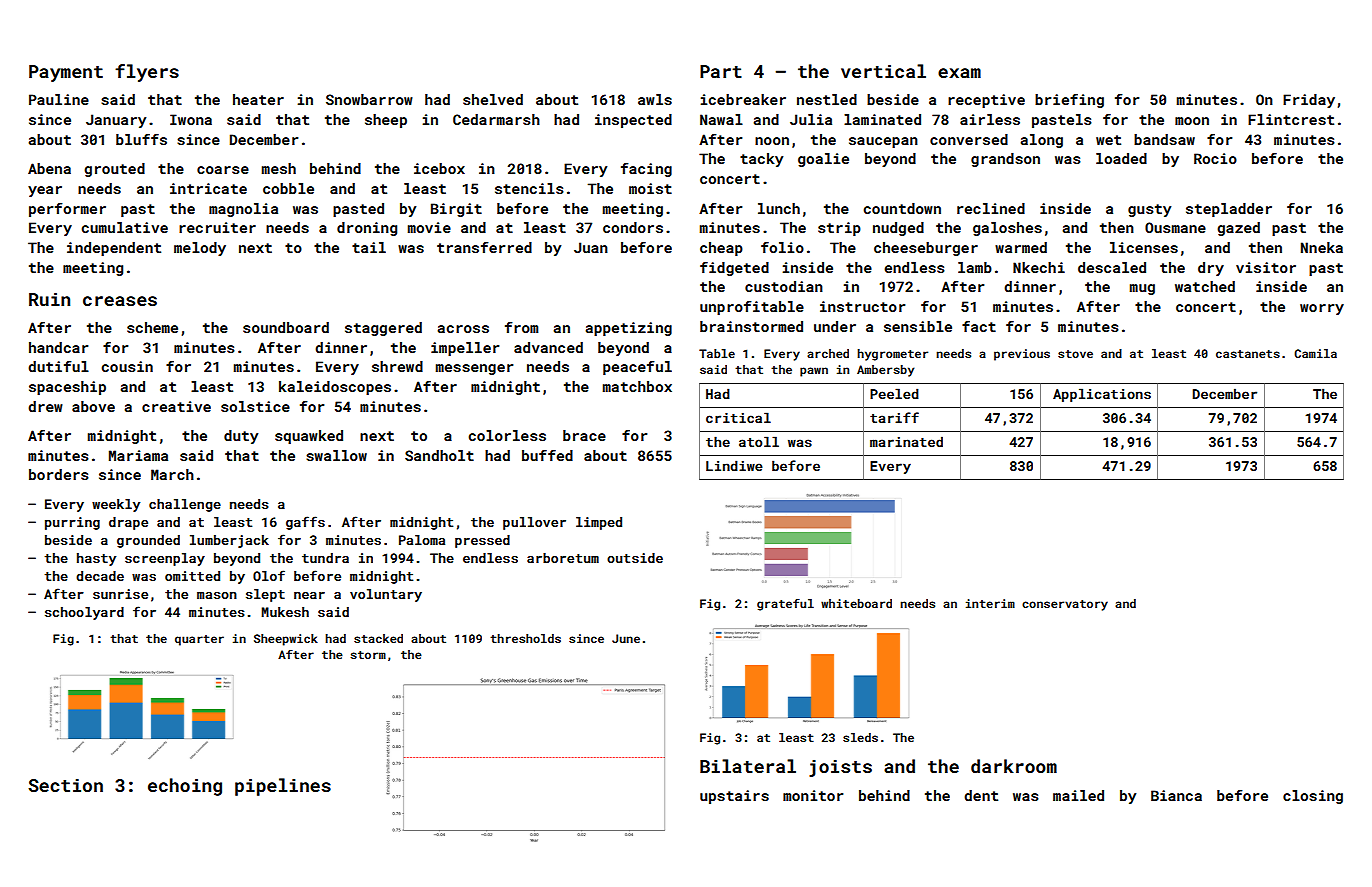  Describe the element at coordinates (185, 505) in the image. I see `challenge` at that location.
